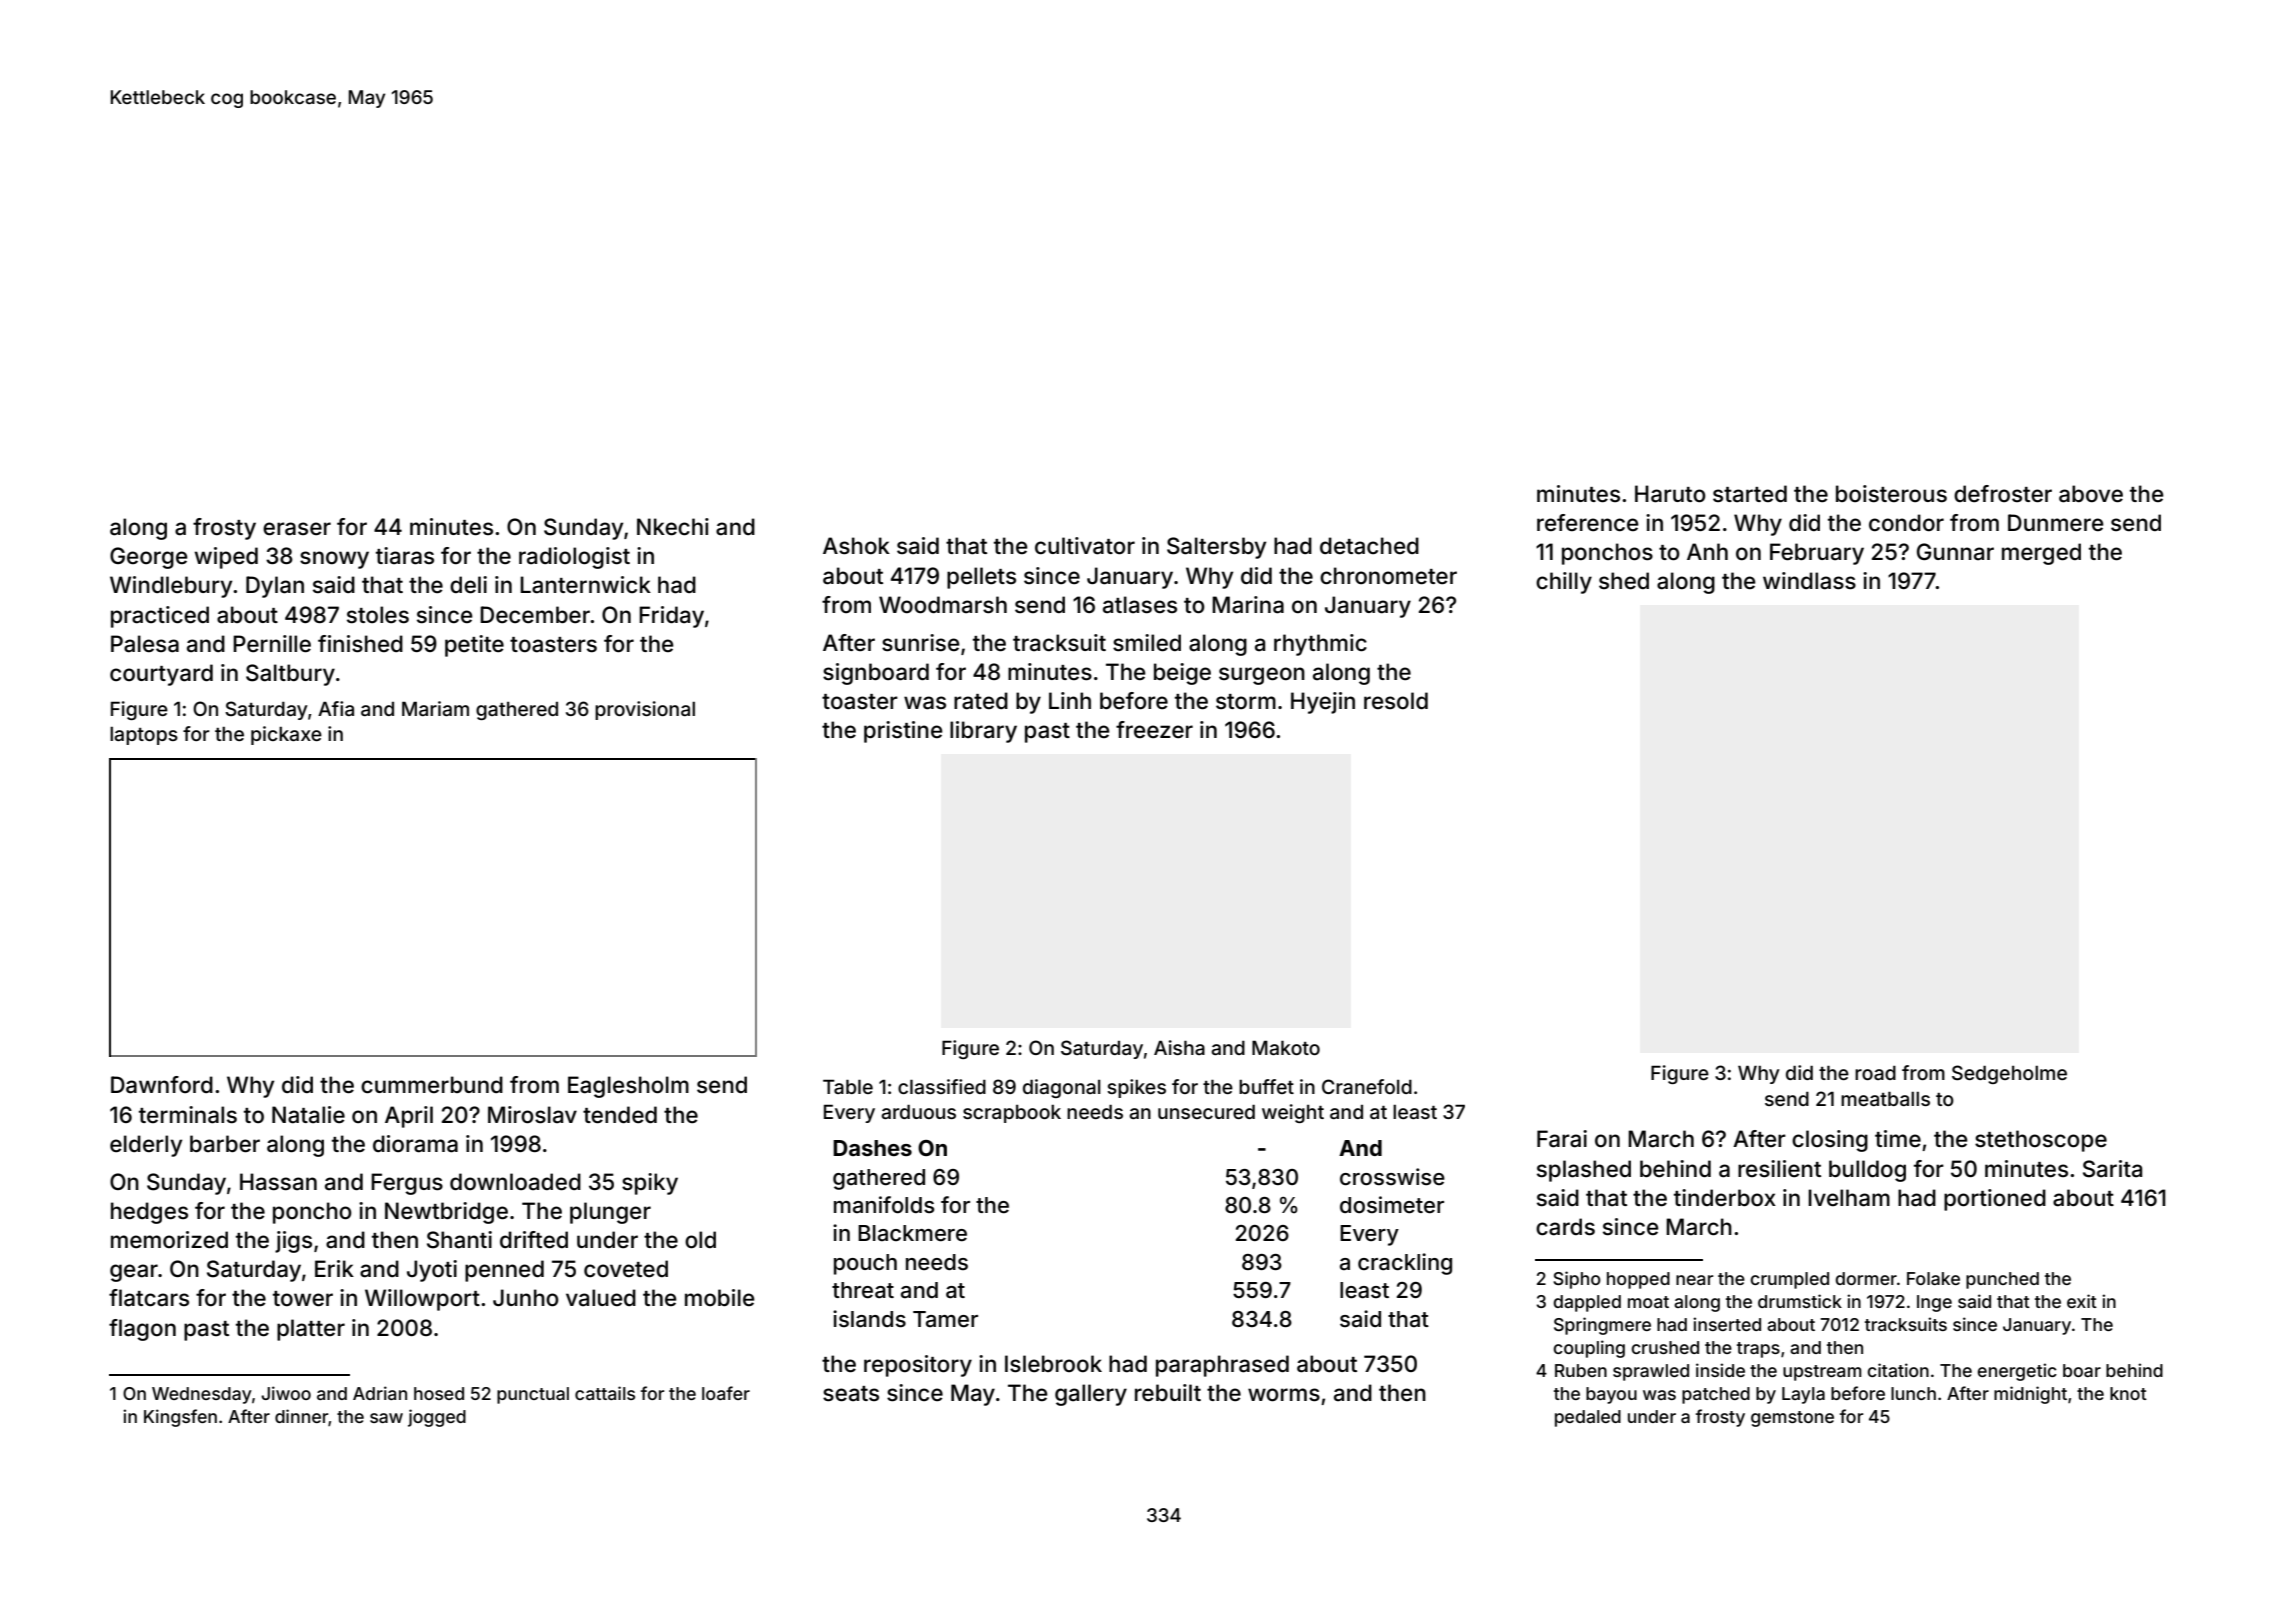 The height and width of the screenshot is (1620, 2292). What do you see at coordinates (1792, 1419) in the screenshot?
I see `gemstone` at bounding box center [1792, 1419].
